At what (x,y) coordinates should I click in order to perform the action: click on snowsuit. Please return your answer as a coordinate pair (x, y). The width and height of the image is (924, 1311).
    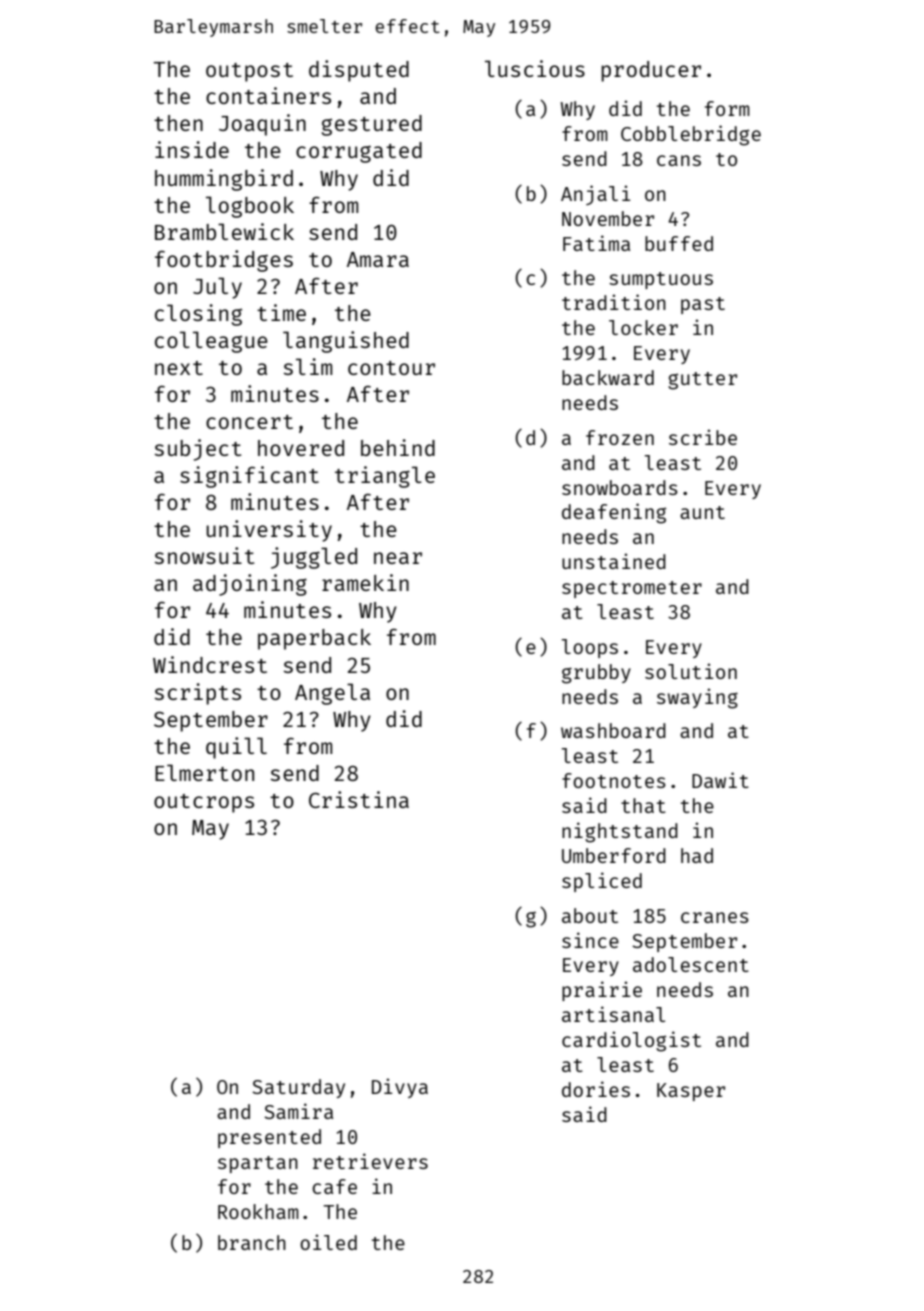
    Looking at the image, I should click on (204, 555).
